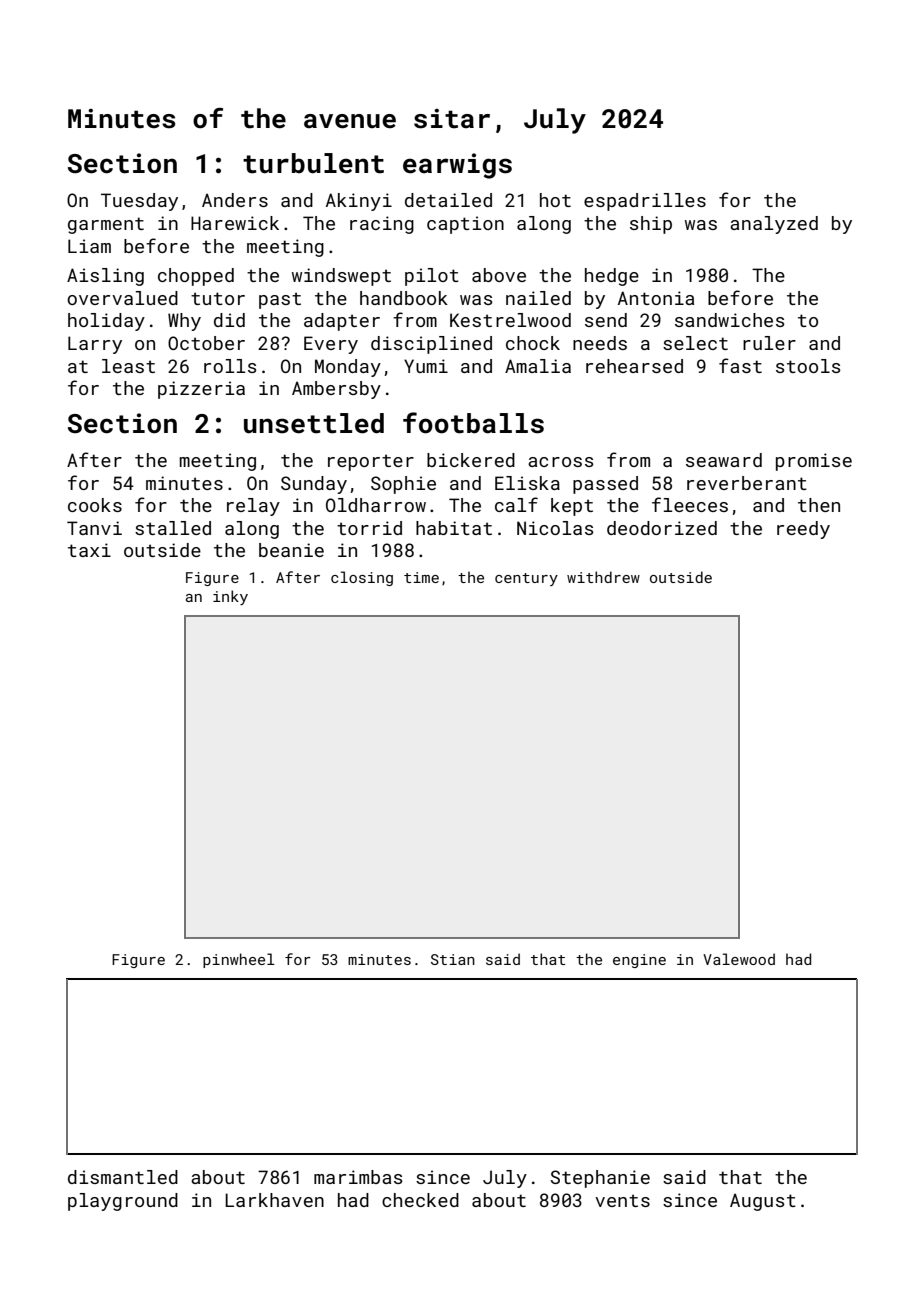 This screenshot has height=1311, width=924. What do you see at coordinates (106, 322) in the screenshot?
I see `holiday` at bounding box center [106, 322].
